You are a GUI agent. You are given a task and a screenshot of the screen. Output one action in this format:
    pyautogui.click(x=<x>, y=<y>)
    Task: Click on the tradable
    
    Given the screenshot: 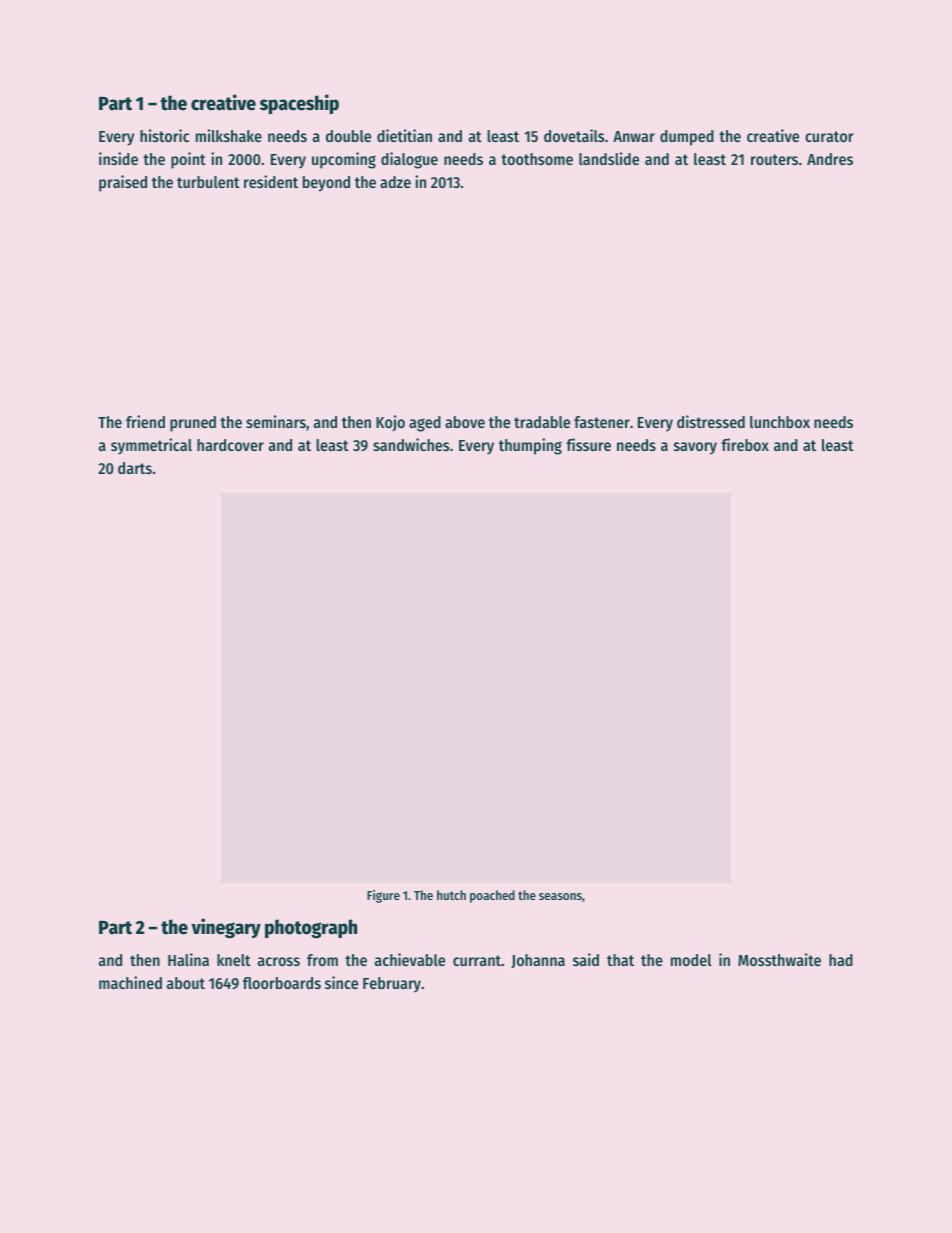 What is the action you would take?
    pyautogui.click(x=542, y=422)
